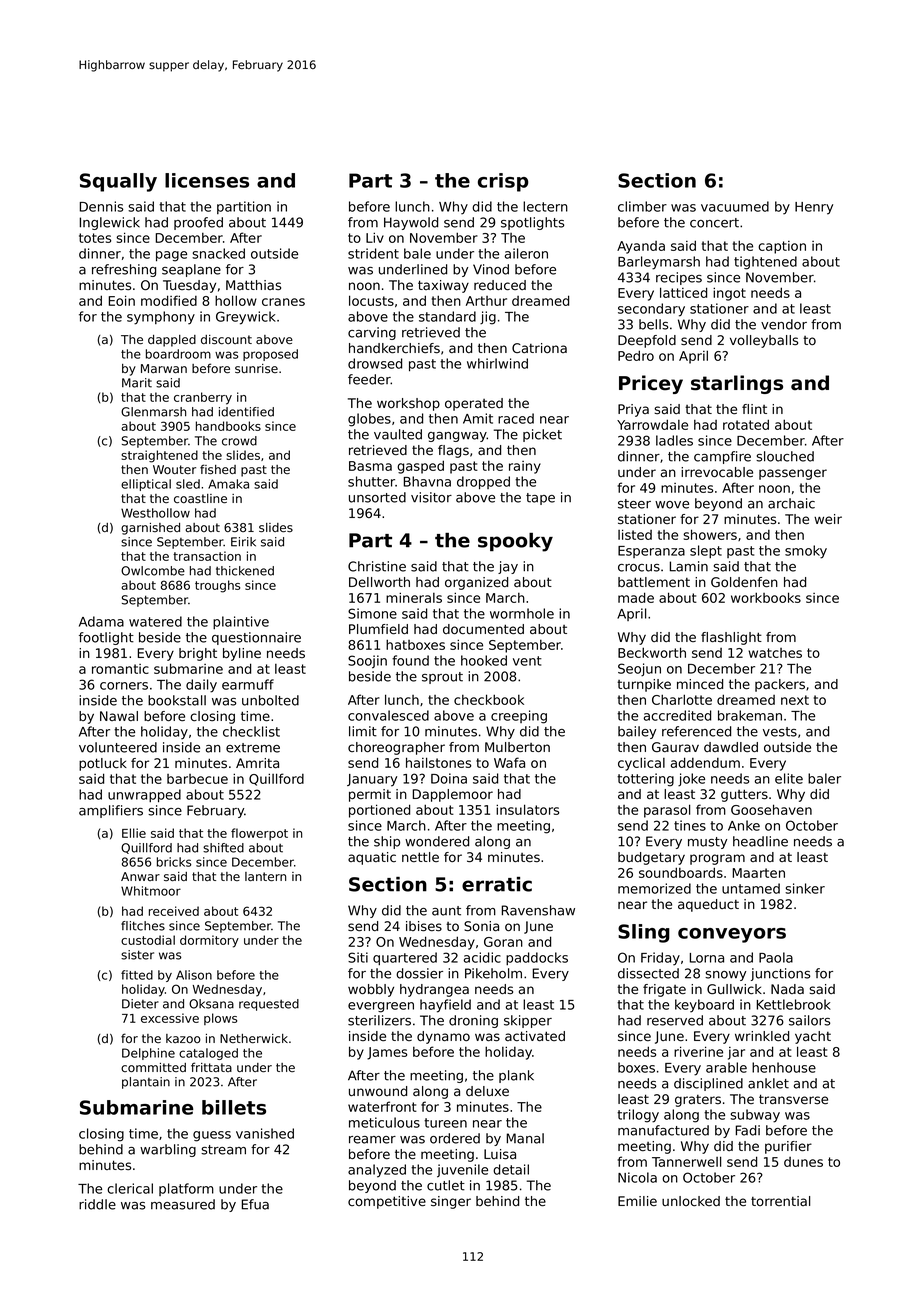 This screenshot has width=924, height=1308. What do you see at coordinates (782, 247) in the screenshot?
I see `caption` at bounding box center [782, 247].
